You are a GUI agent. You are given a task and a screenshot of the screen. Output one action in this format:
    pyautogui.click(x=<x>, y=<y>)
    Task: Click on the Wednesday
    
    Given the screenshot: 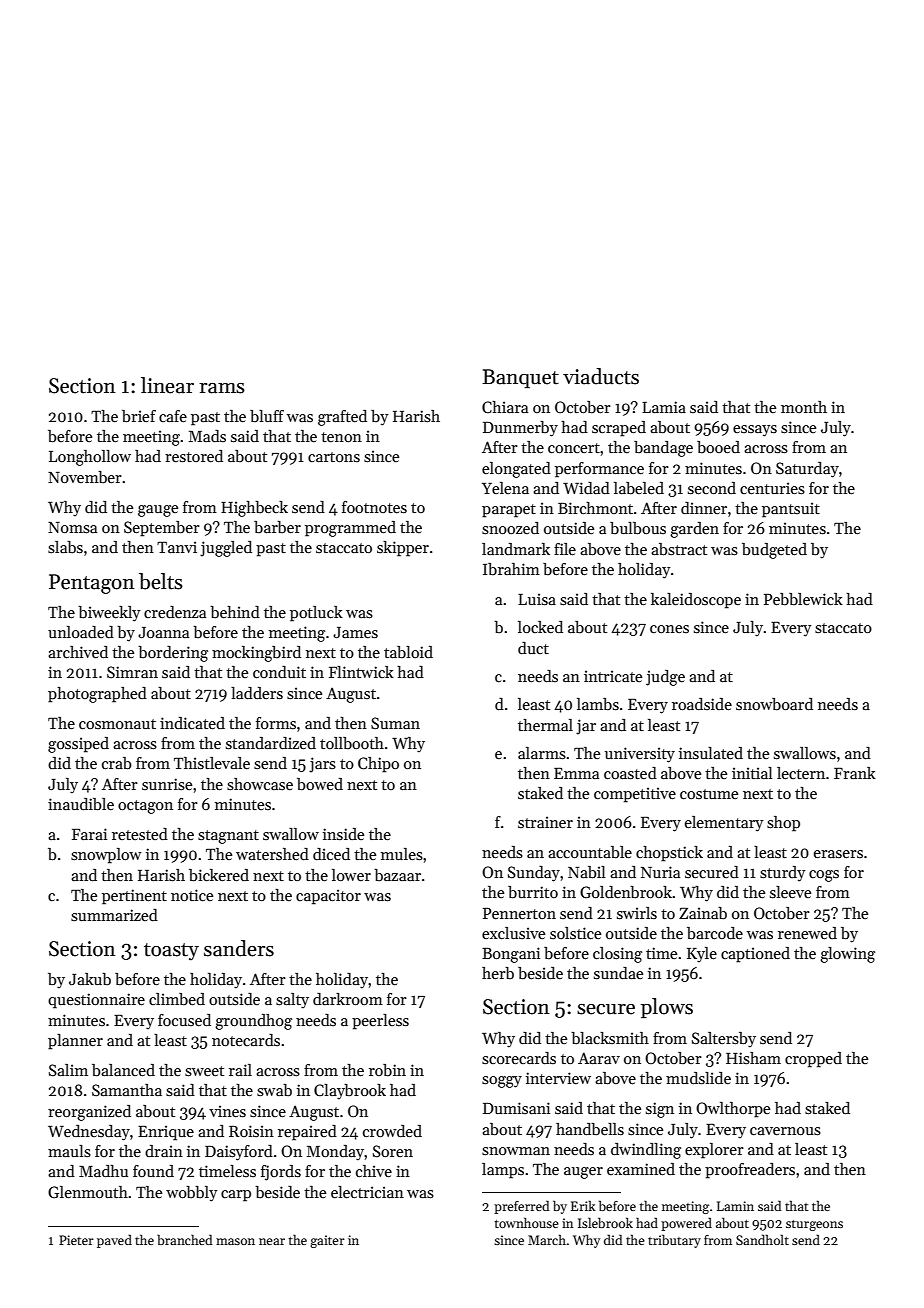 What is the action you would take?
    pyautogui.click(x=89, y=1133)
